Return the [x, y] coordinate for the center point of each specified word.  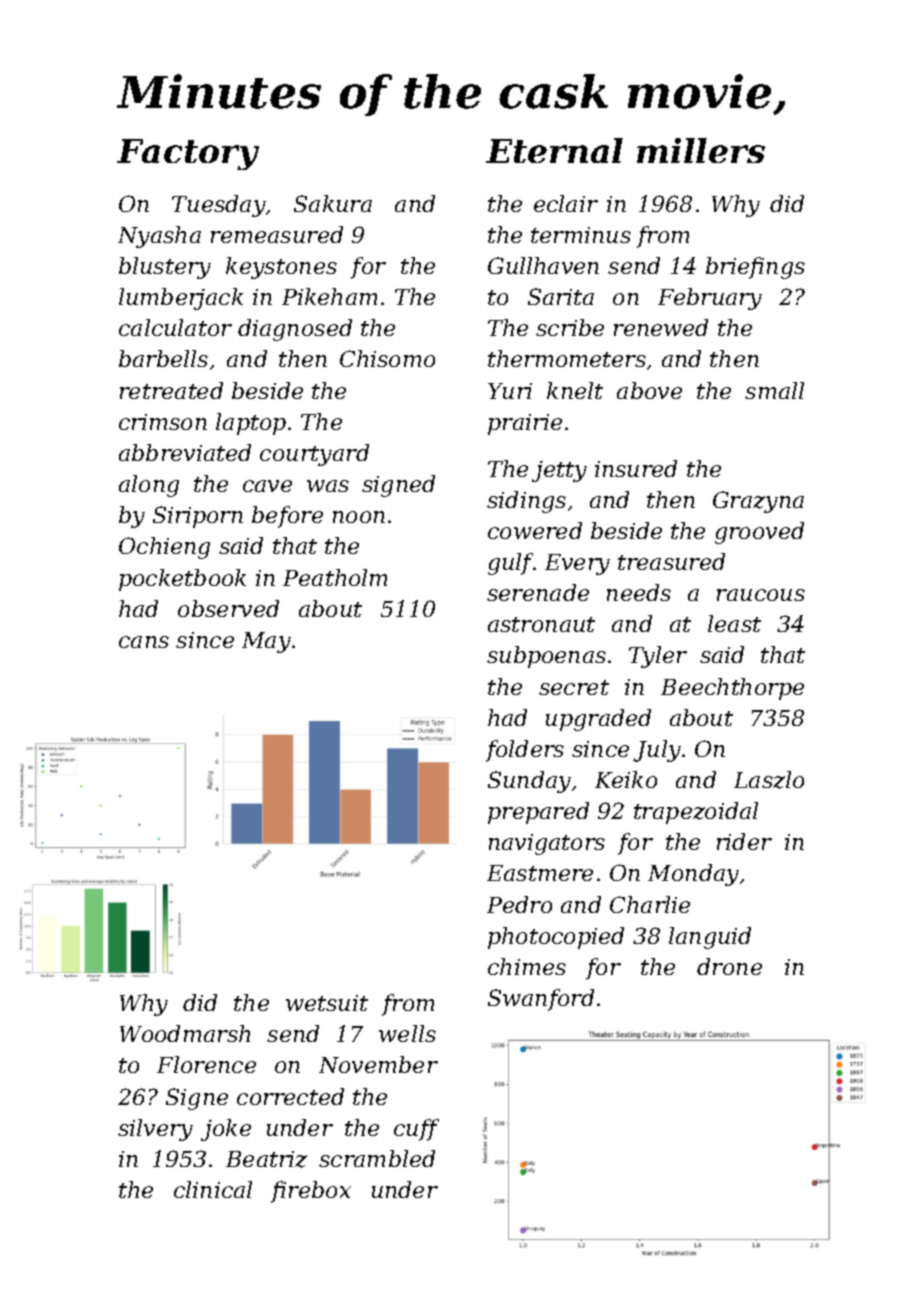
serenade [538, 592]
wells [407, 1033]
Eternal [554, 150]
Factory [188, 154]
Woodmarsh [185, 1033]
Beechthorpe [732, 689]
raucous [761, 595]
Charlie [650, 904]
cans [144, 642]
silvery [155, 1130]
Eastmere [540, 873]
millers [701, 150]
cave [267, 486]
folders [525, 751]
